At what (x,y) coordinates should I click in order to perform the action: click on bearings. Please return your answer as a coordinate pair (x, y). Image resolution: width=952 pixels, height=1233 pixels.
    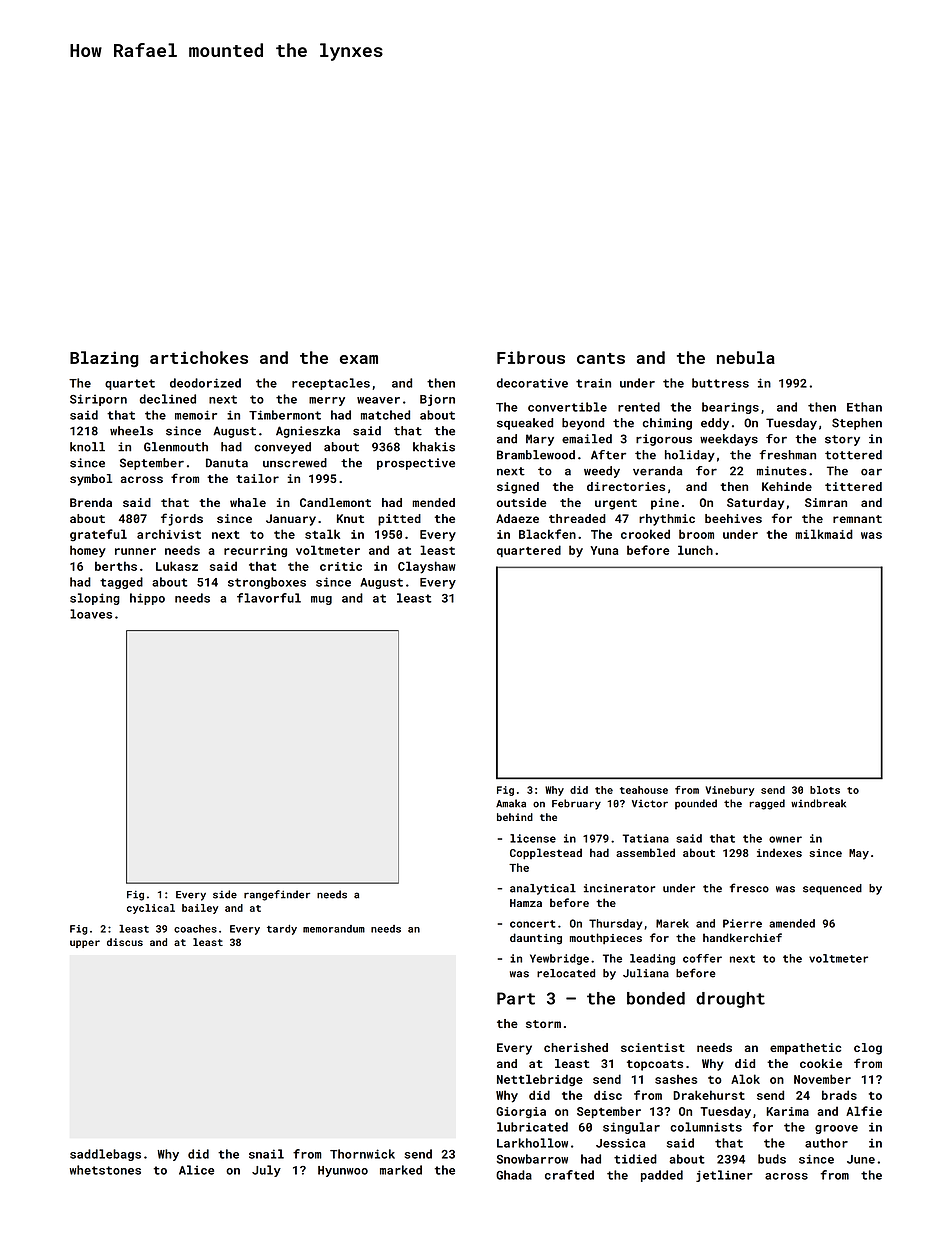
    Looking at the image, I should click on (730, 408).
